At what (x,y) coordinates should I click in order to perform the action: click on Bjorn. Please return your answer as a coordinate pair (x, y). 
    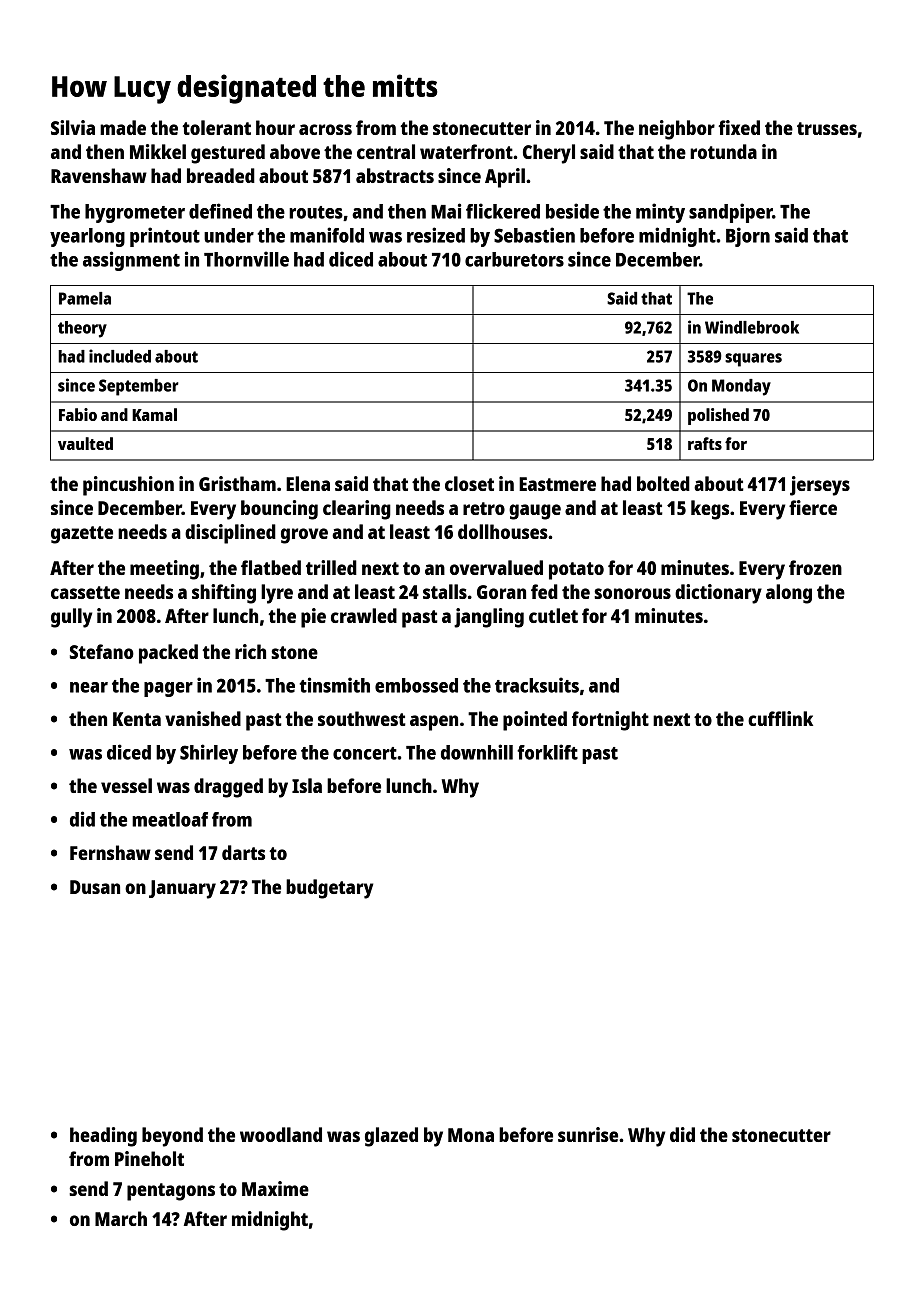
    Looking at the image, I should click on (748, 237).
